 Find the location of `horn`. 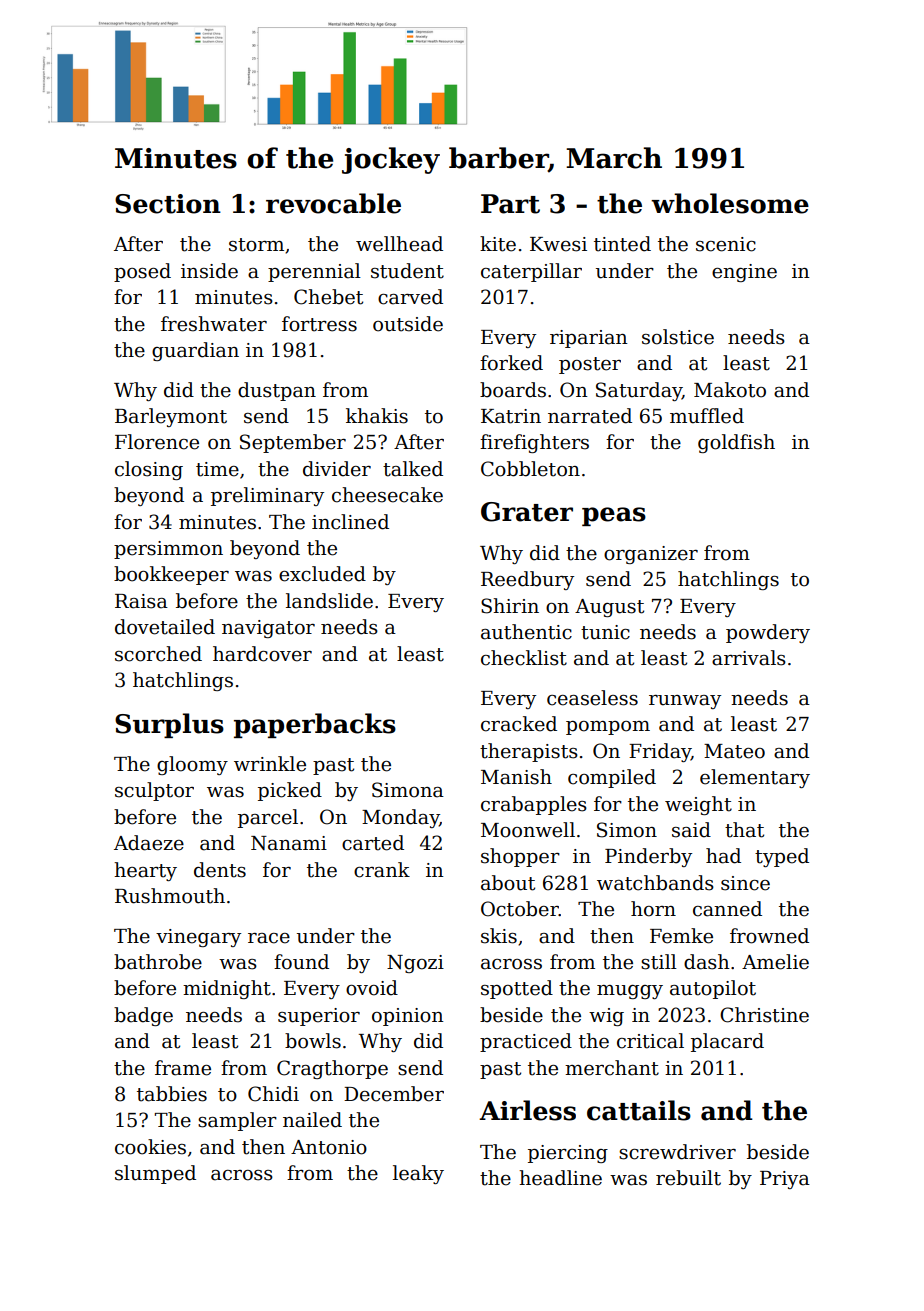

horn is located at coordinates (653, 909).
